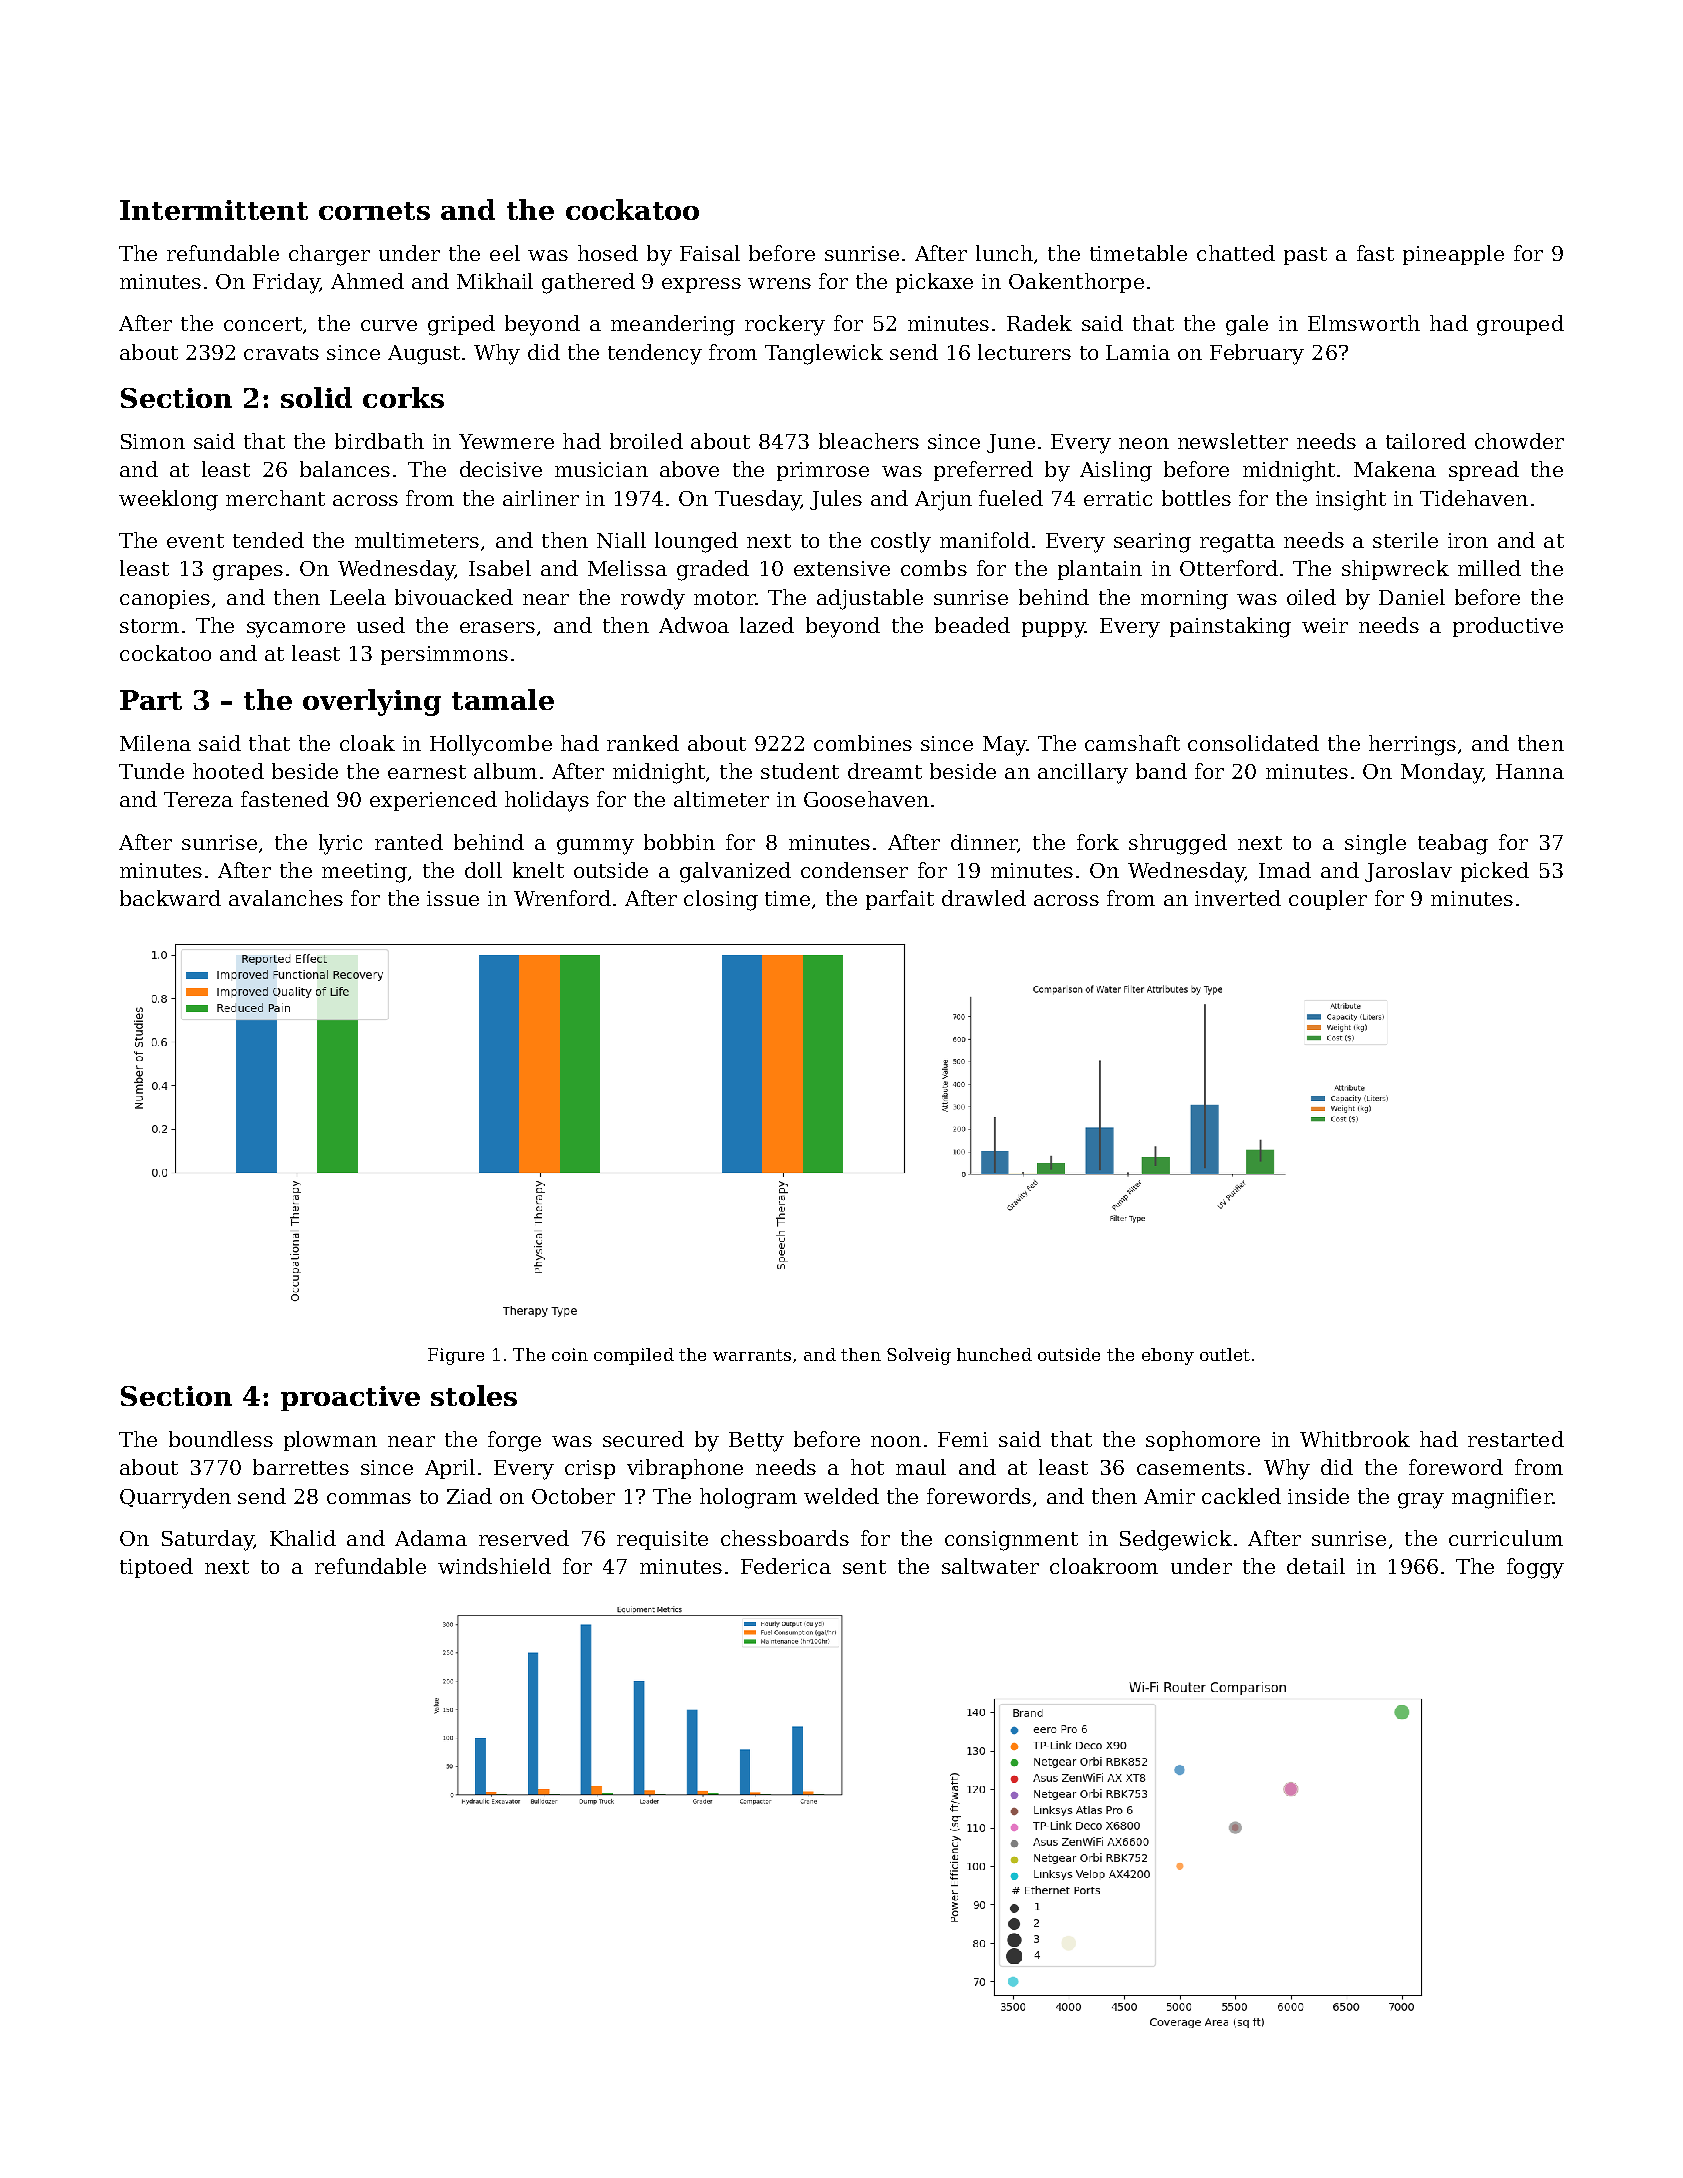  What do you see at coordinates (689, 469) in the screenshot?
I see `above` at bounding box center [689, 469].
